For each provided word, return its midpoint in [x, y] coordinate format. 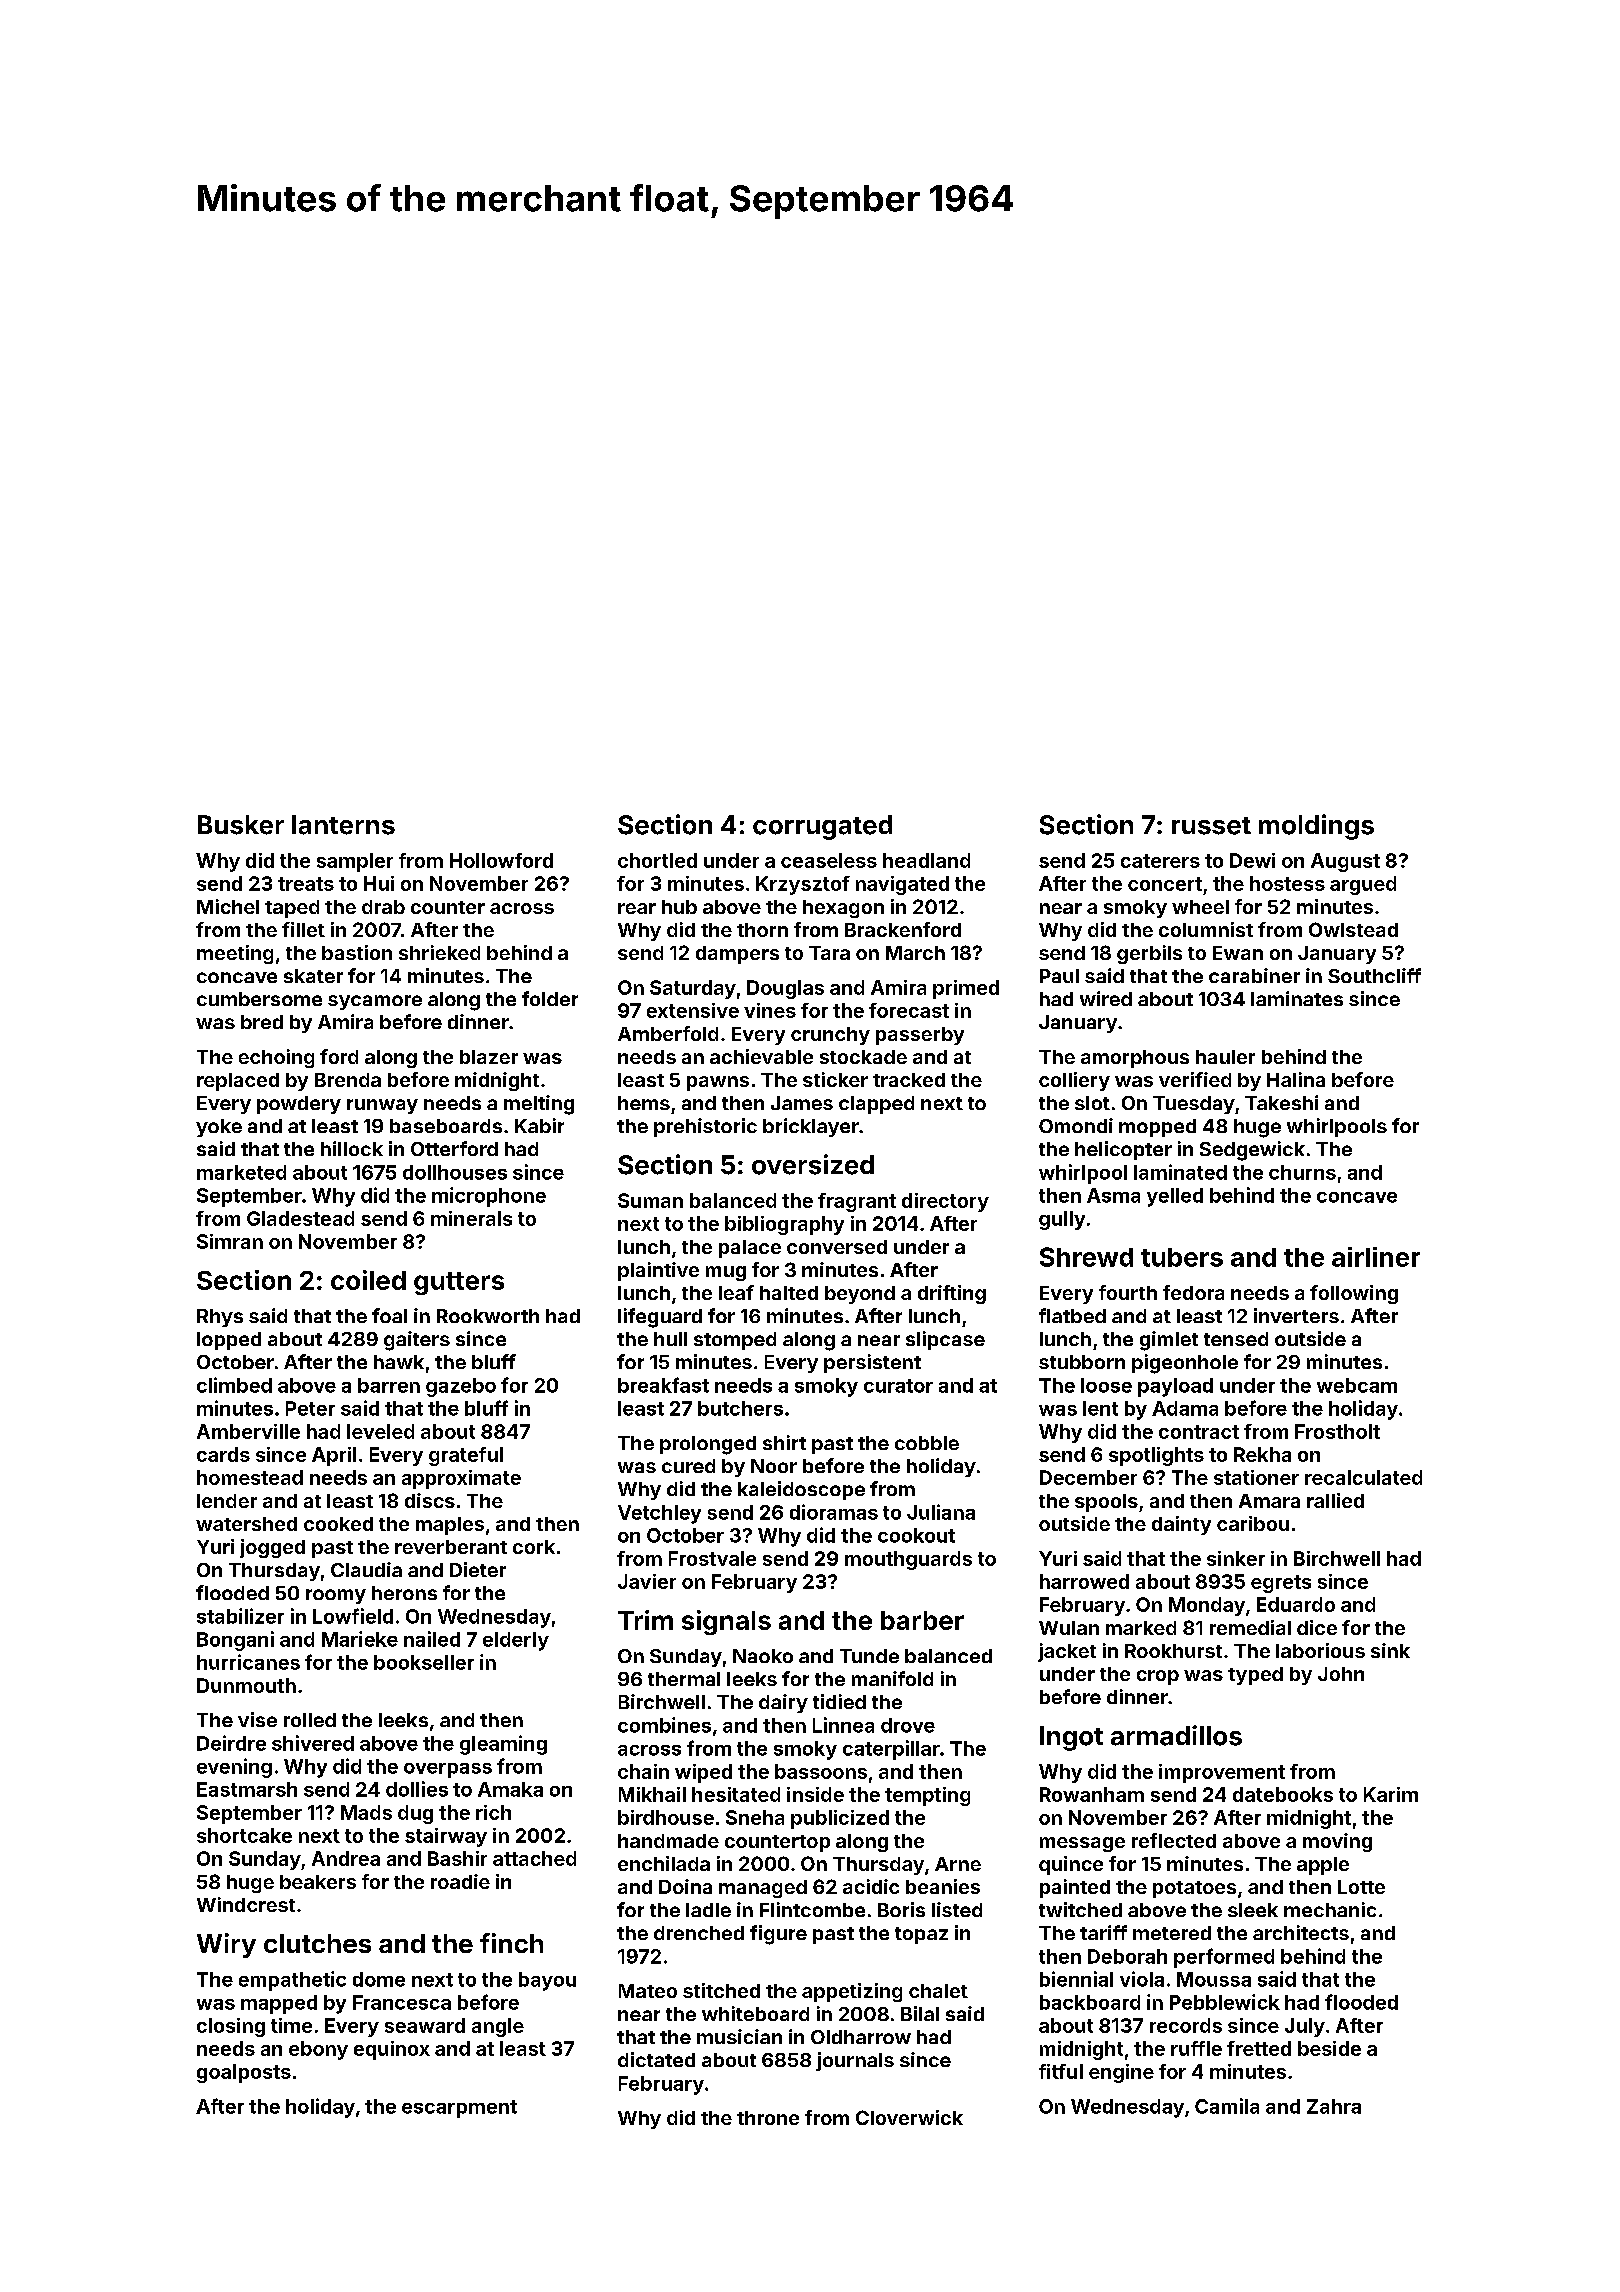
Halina [1296, 1079]
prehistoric [705, 1127]
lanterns [343, 825]
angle [498, 2027]
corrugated [822, 827]
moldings [1316, 827]
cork [534, 1547]
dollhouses [455, 1172]
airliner [1376, 1257]
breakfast [663, 1385]
